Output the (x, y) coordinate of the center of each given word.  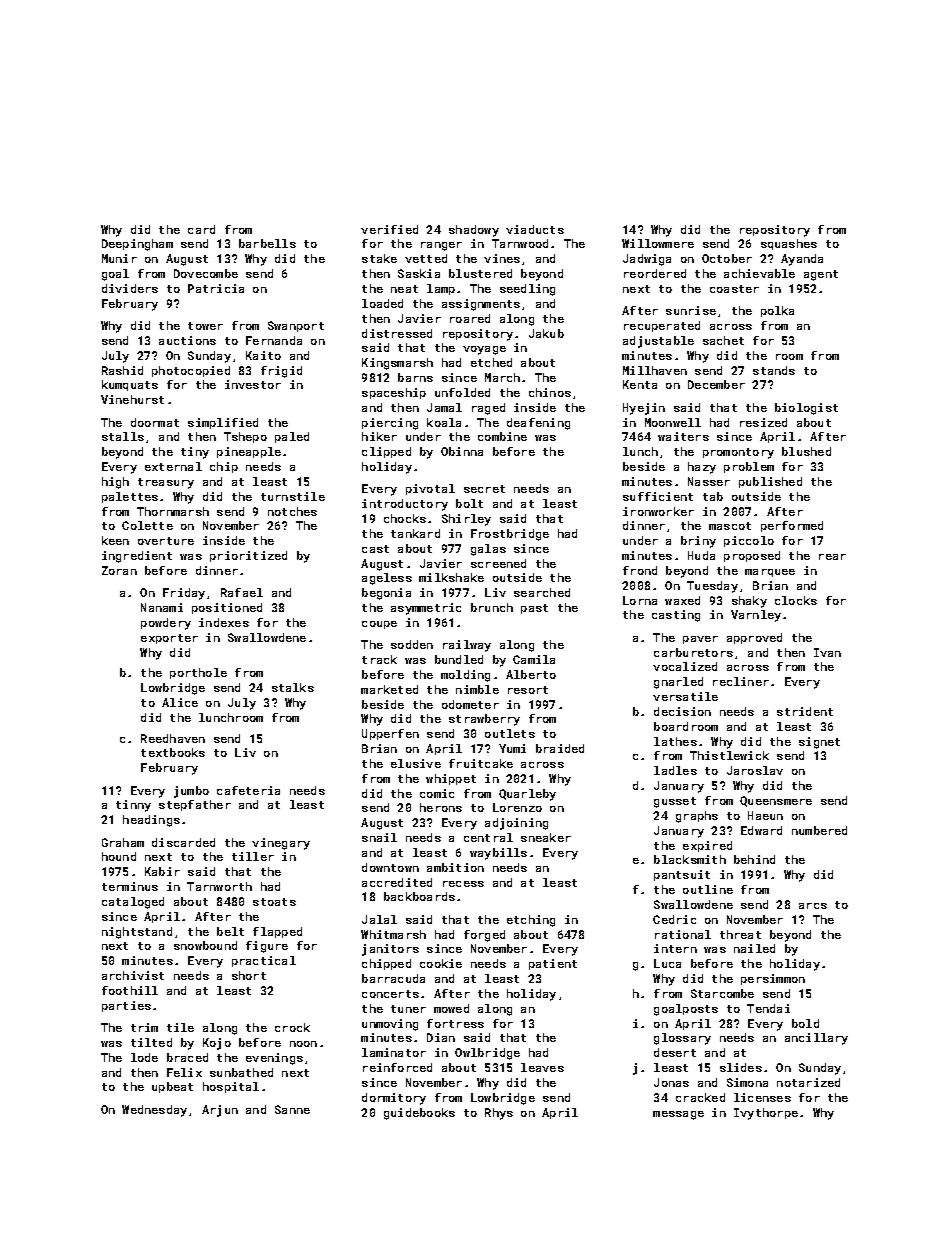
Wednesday (154, 1111)
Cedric (674, 919)
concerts (390, 994)
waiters (683, 436)
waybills (498, 854)
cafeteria (248, 790)
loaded (382, 303)
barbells (267, 243)
